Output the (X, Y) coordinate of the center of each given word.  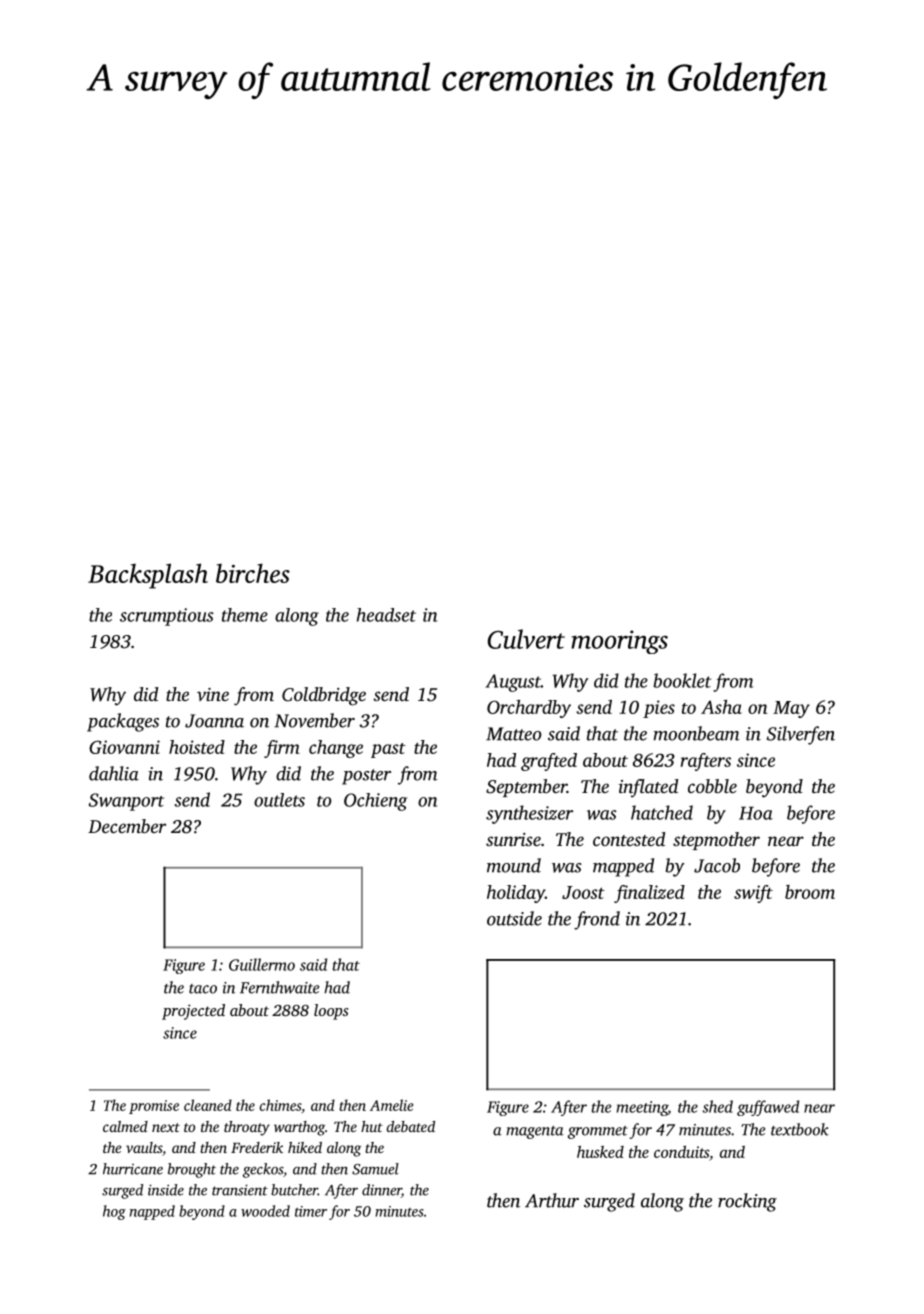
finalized (649, 894)
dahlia (114, 773)
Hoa (756, 813)
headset (386, 615)
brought (192, 1170)
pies (659, 709)
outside (514, 918)
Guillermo (262, 964)
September (526, 788)
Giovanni (124, 747)
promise (154, 1107)
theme (245, 615)
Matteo (513, 734)
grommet (598, 1132)
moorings (619, 642)
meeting (642, 1108)
